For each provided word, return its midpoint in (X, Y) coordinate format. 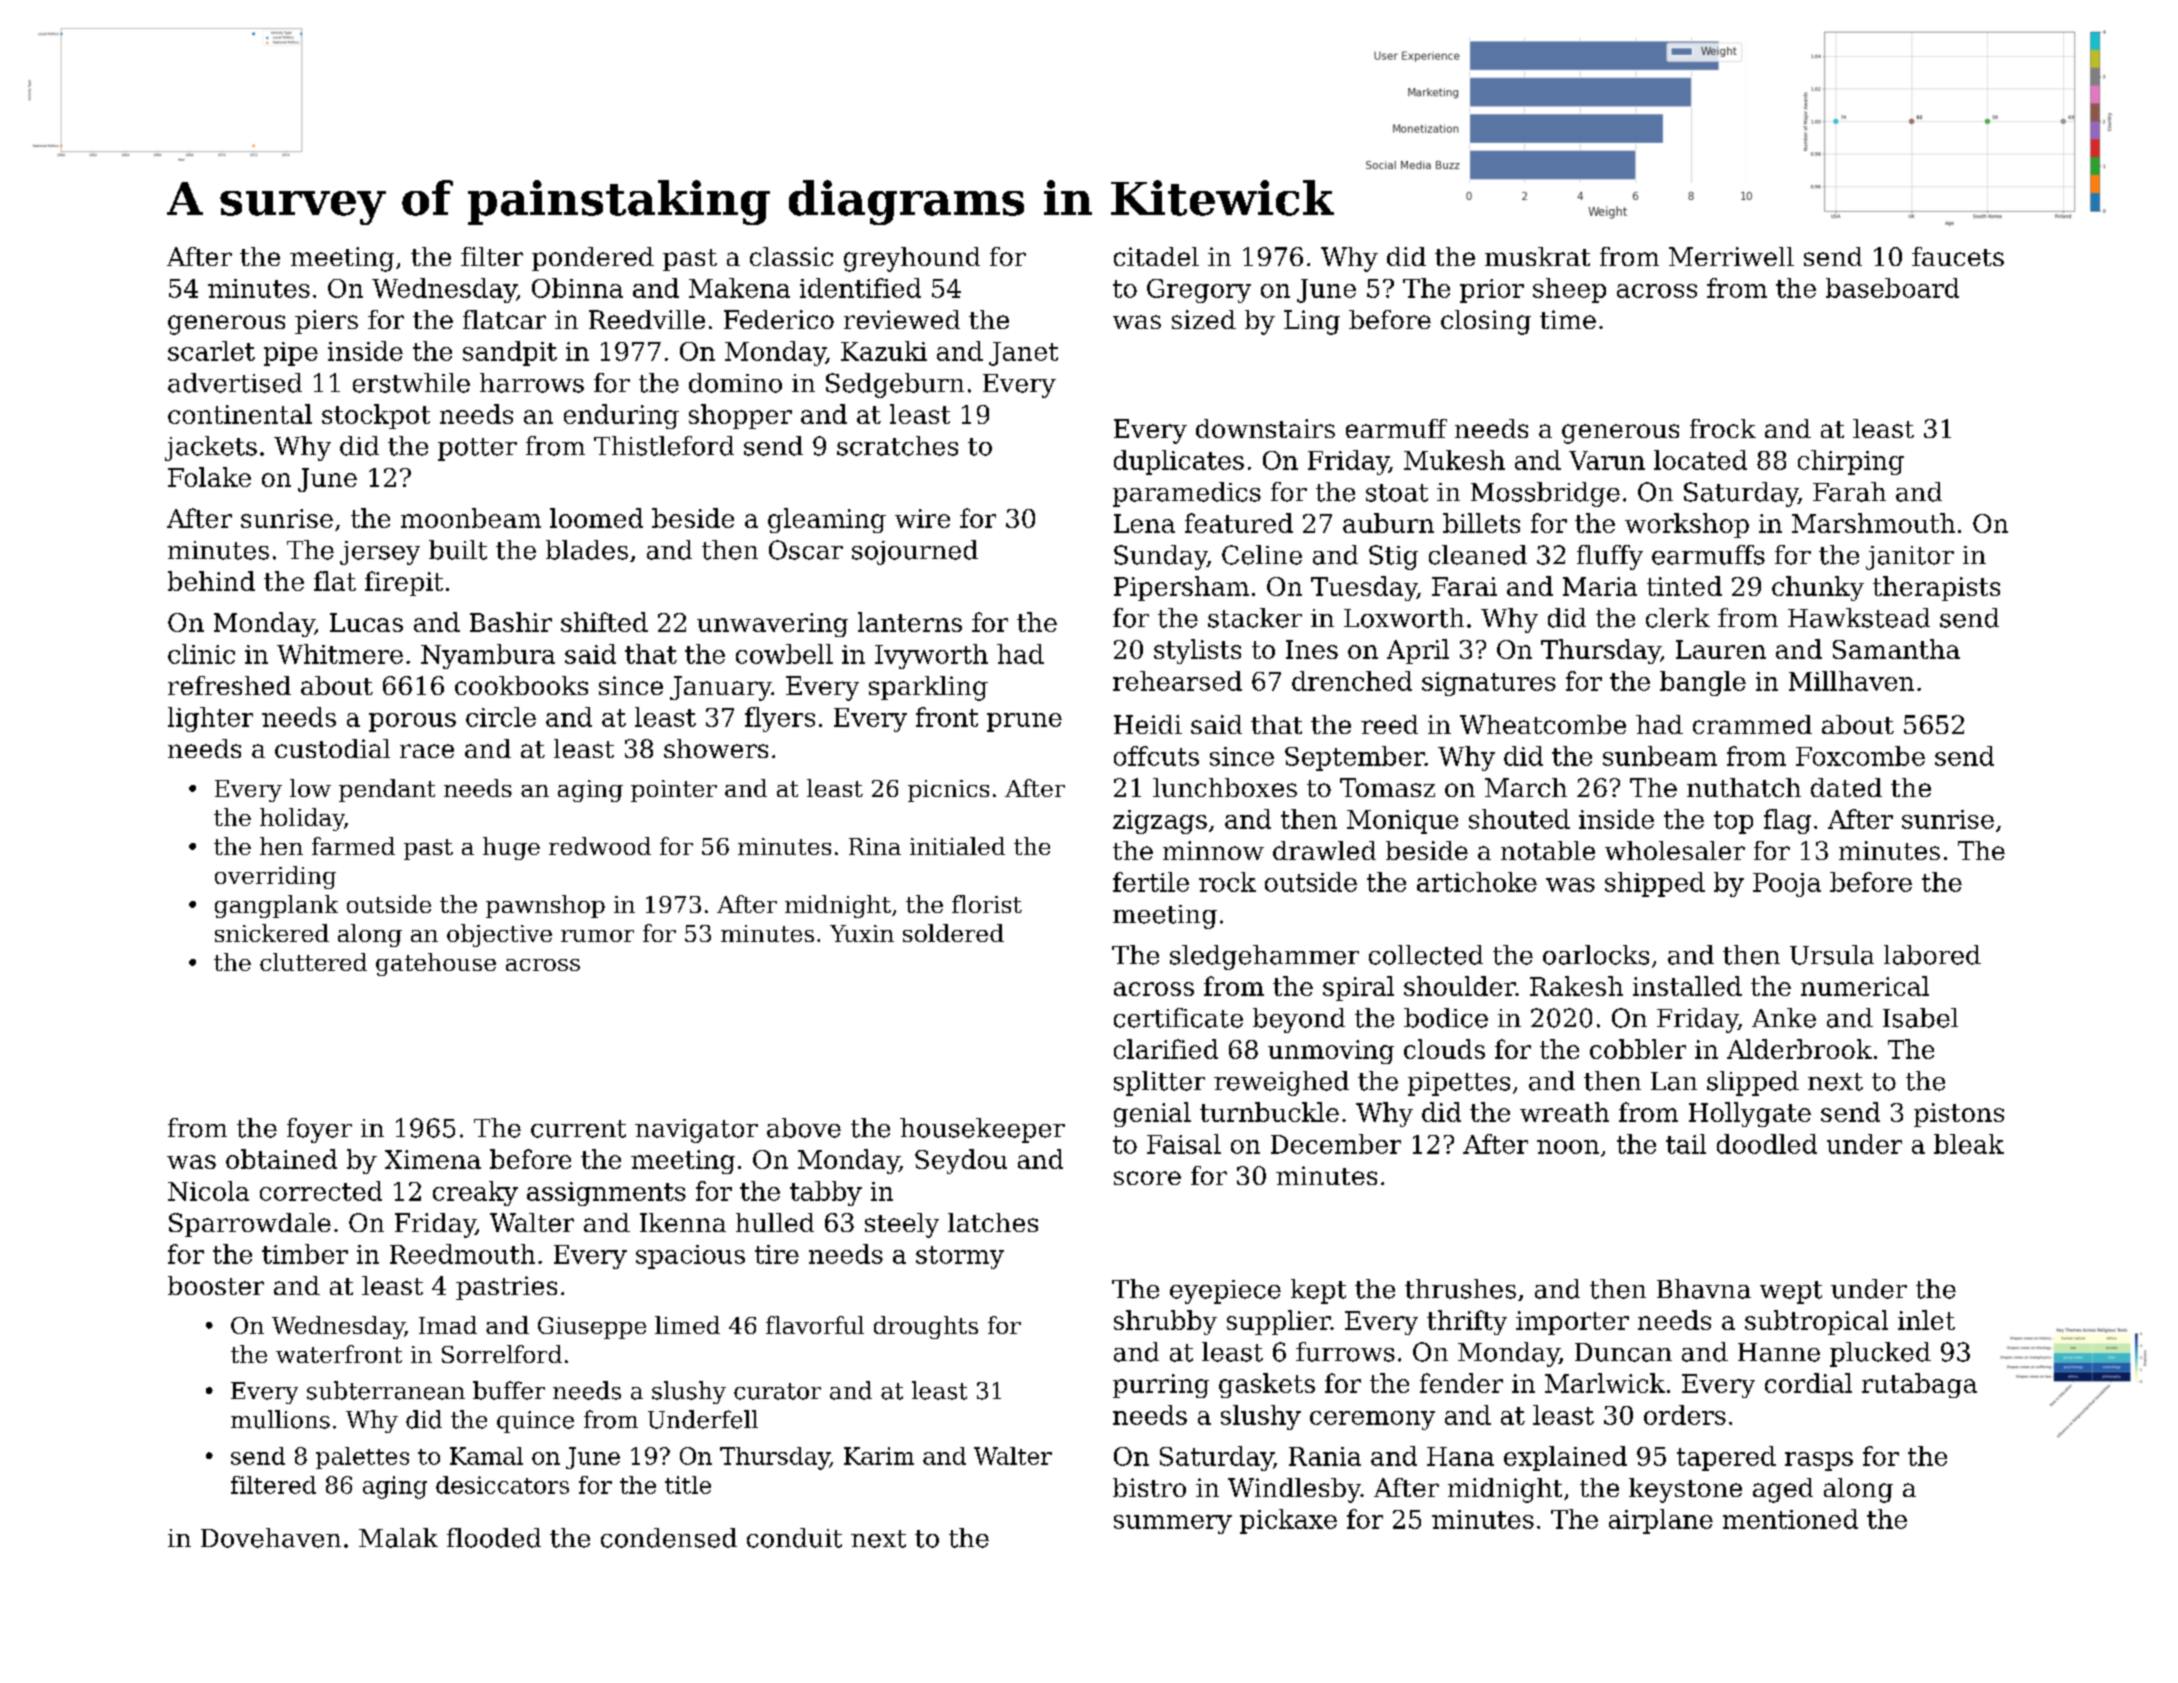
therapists (1936, 588)
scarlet (211, 351)
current (578, 1129)
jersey (380, 553)
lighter (210, 719)
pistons (1959, 1115)
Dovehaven (271, 1538)
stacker (1255, 618)
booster (216, 1285)
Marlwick (1605, 1383)
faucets (1958, 256)
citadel (1156, 256)
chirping (1851, 462)
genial (1152, 1114)
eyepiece (1225, 1292)
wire (922, 518)
